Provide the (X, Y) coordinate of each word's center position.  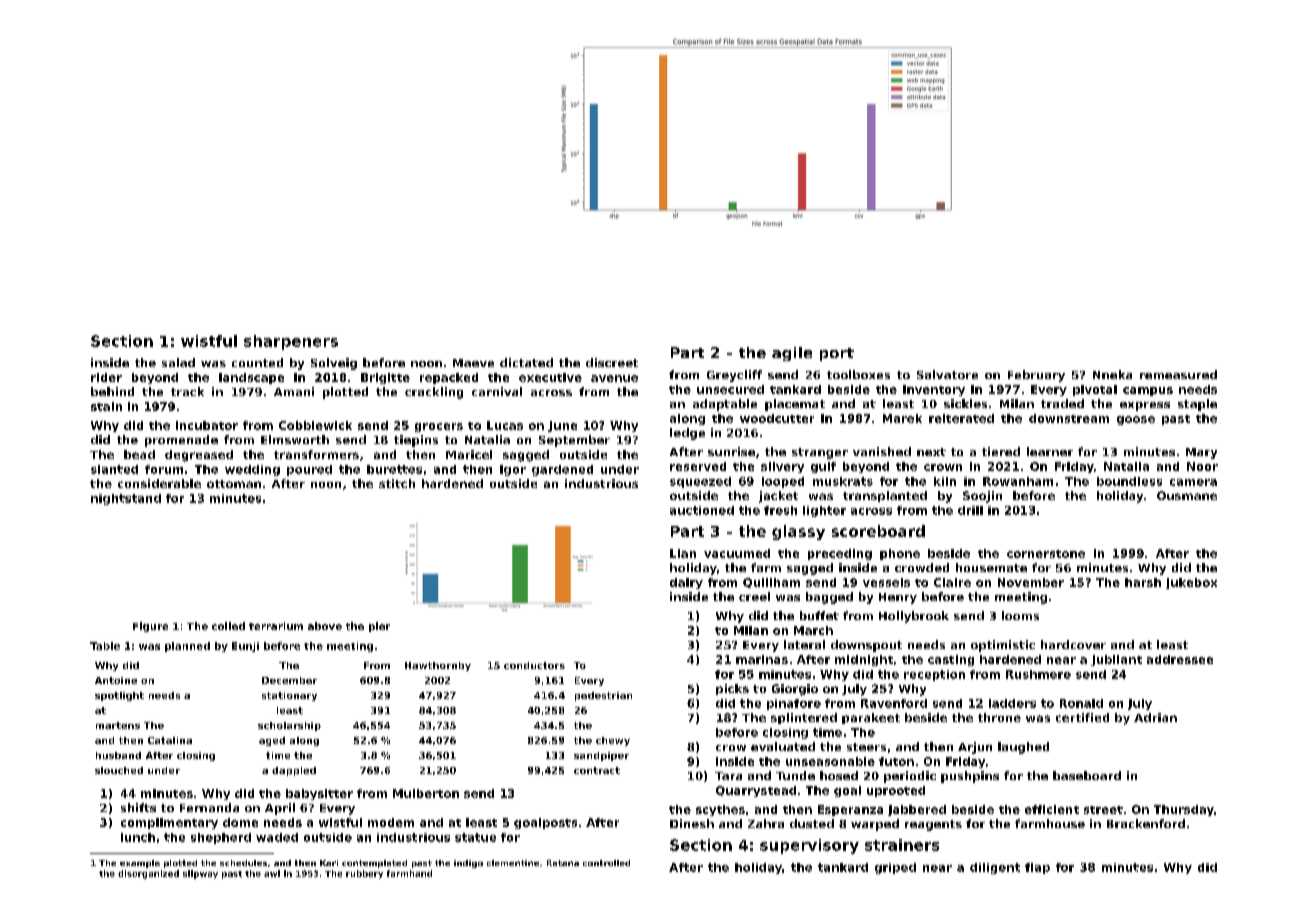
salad (178, 362)
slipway (200, 874)
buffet (819, 615)
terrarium (276, 626)
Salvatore (947, 374)
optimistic (1003, 646)
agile (792, 354)
